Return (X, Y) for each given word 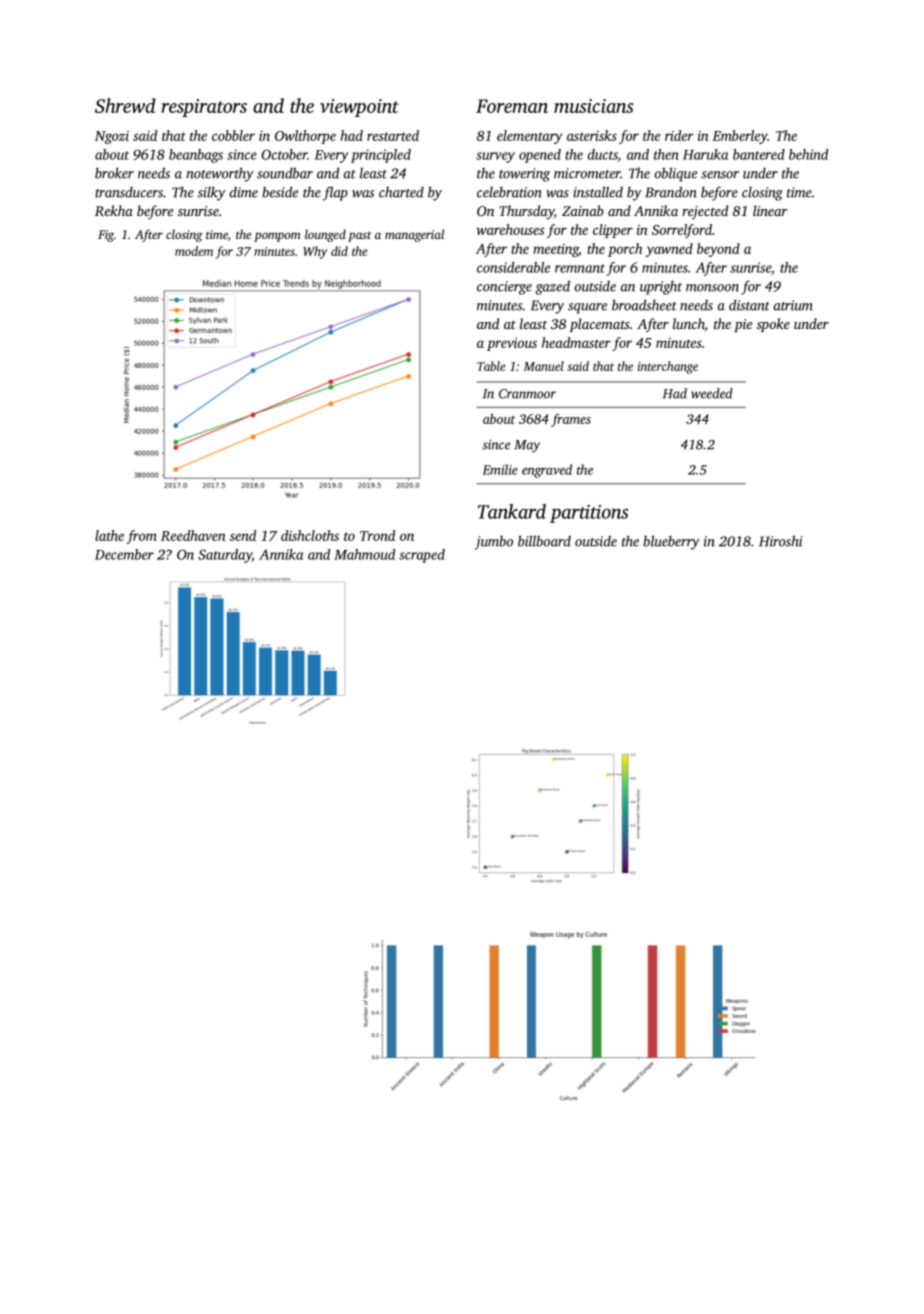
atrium (793, 305)
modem (194, 251)
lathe (109, 535)
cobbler (233, 135)
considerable (513, 267)
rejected (705, 212)
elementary (530, 137)
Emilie (500, 469)
